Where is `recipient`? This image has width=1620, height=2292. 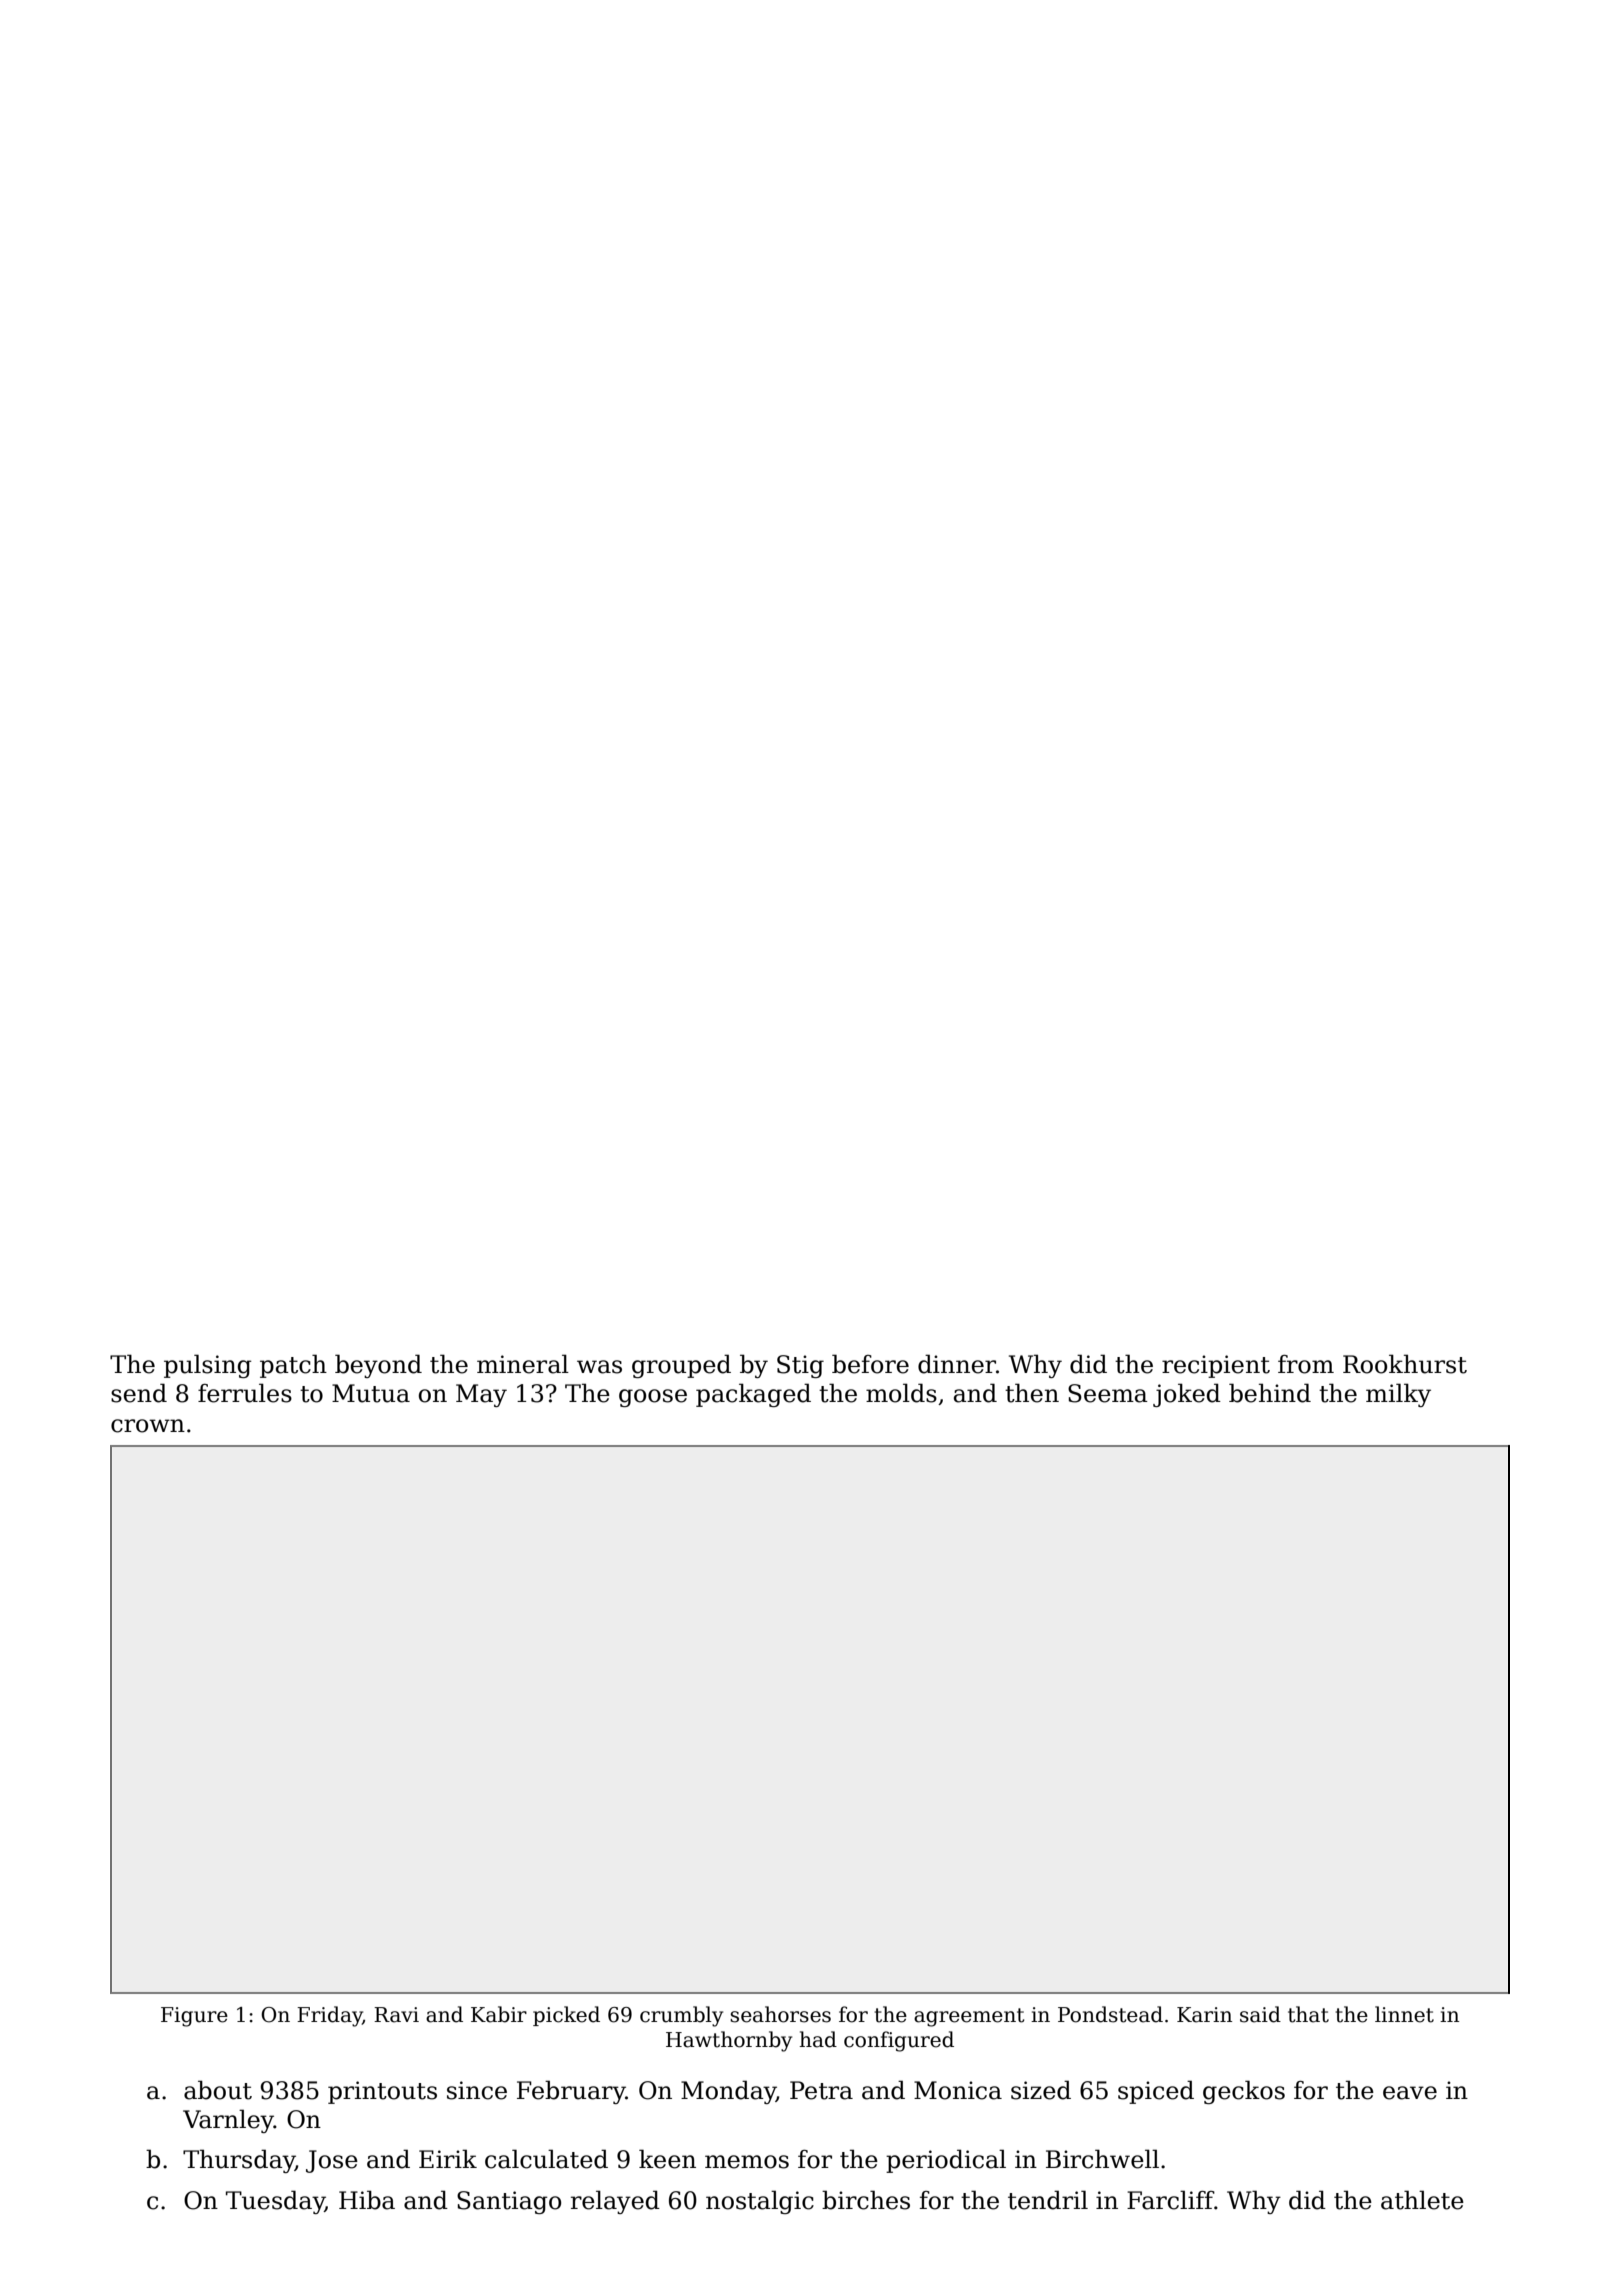 recipient is located at coordinates (1216, 1366).
